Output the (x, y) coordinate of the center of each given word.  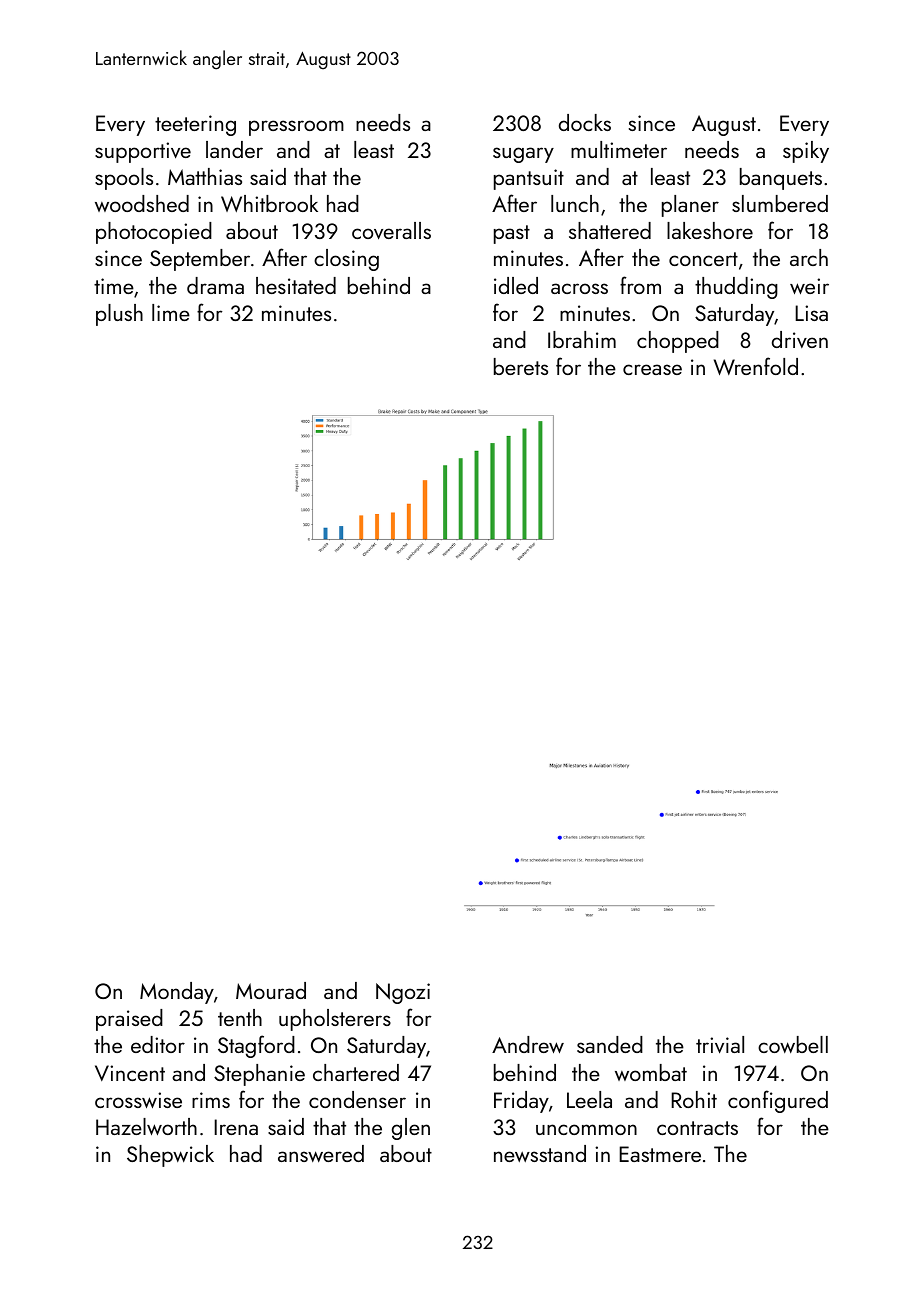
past (512, 234)
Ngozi (403, 993)
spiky (806, 152)
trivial (720, 1045)
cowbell (793, 1044)
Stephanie (259, 1075)
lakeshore (710, 230)
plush (119, 315)
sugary (523, 155)
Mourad (271, 990)
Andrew (528, 1044)
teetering (195, 125)
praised (129, 1020)
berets (521, 366)
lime (171, 312)
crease (652, 369)
